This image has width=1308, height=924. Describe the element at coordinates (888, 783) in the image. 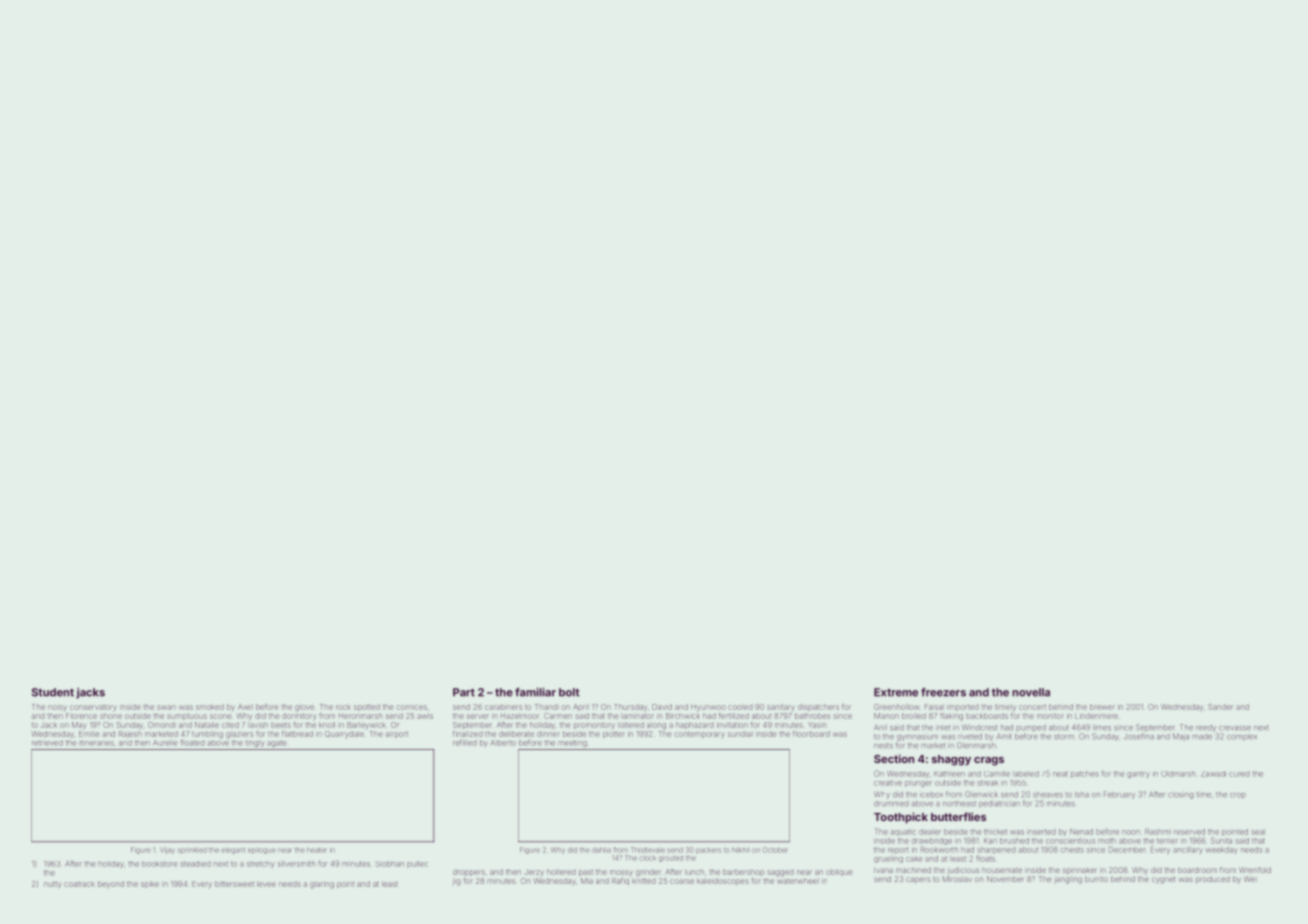

I see `creative` at that location.
